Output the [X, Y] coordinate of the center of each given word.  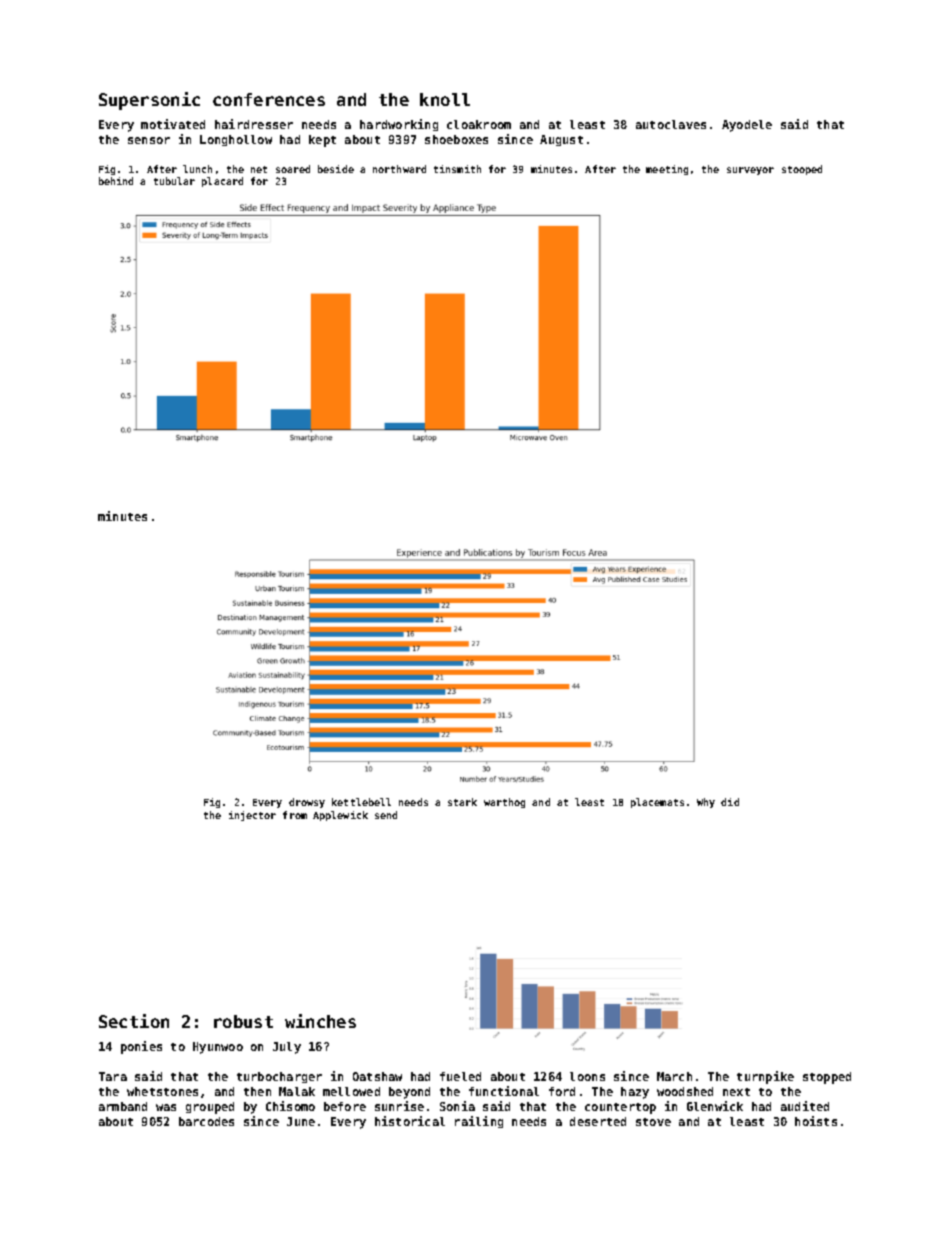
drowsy [307, 803]
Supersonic [149, 101]
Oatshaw [377, 1076]
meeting [667, 170]
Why [706, 803]
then [257, 1091]
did [730, 802]
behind [116, 181]
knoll [445, 99]
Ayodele [747, 126]
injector [252, 816]
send [386, 815]
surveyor [750, 171]
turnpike [765, 1077]
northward [399, 169]
